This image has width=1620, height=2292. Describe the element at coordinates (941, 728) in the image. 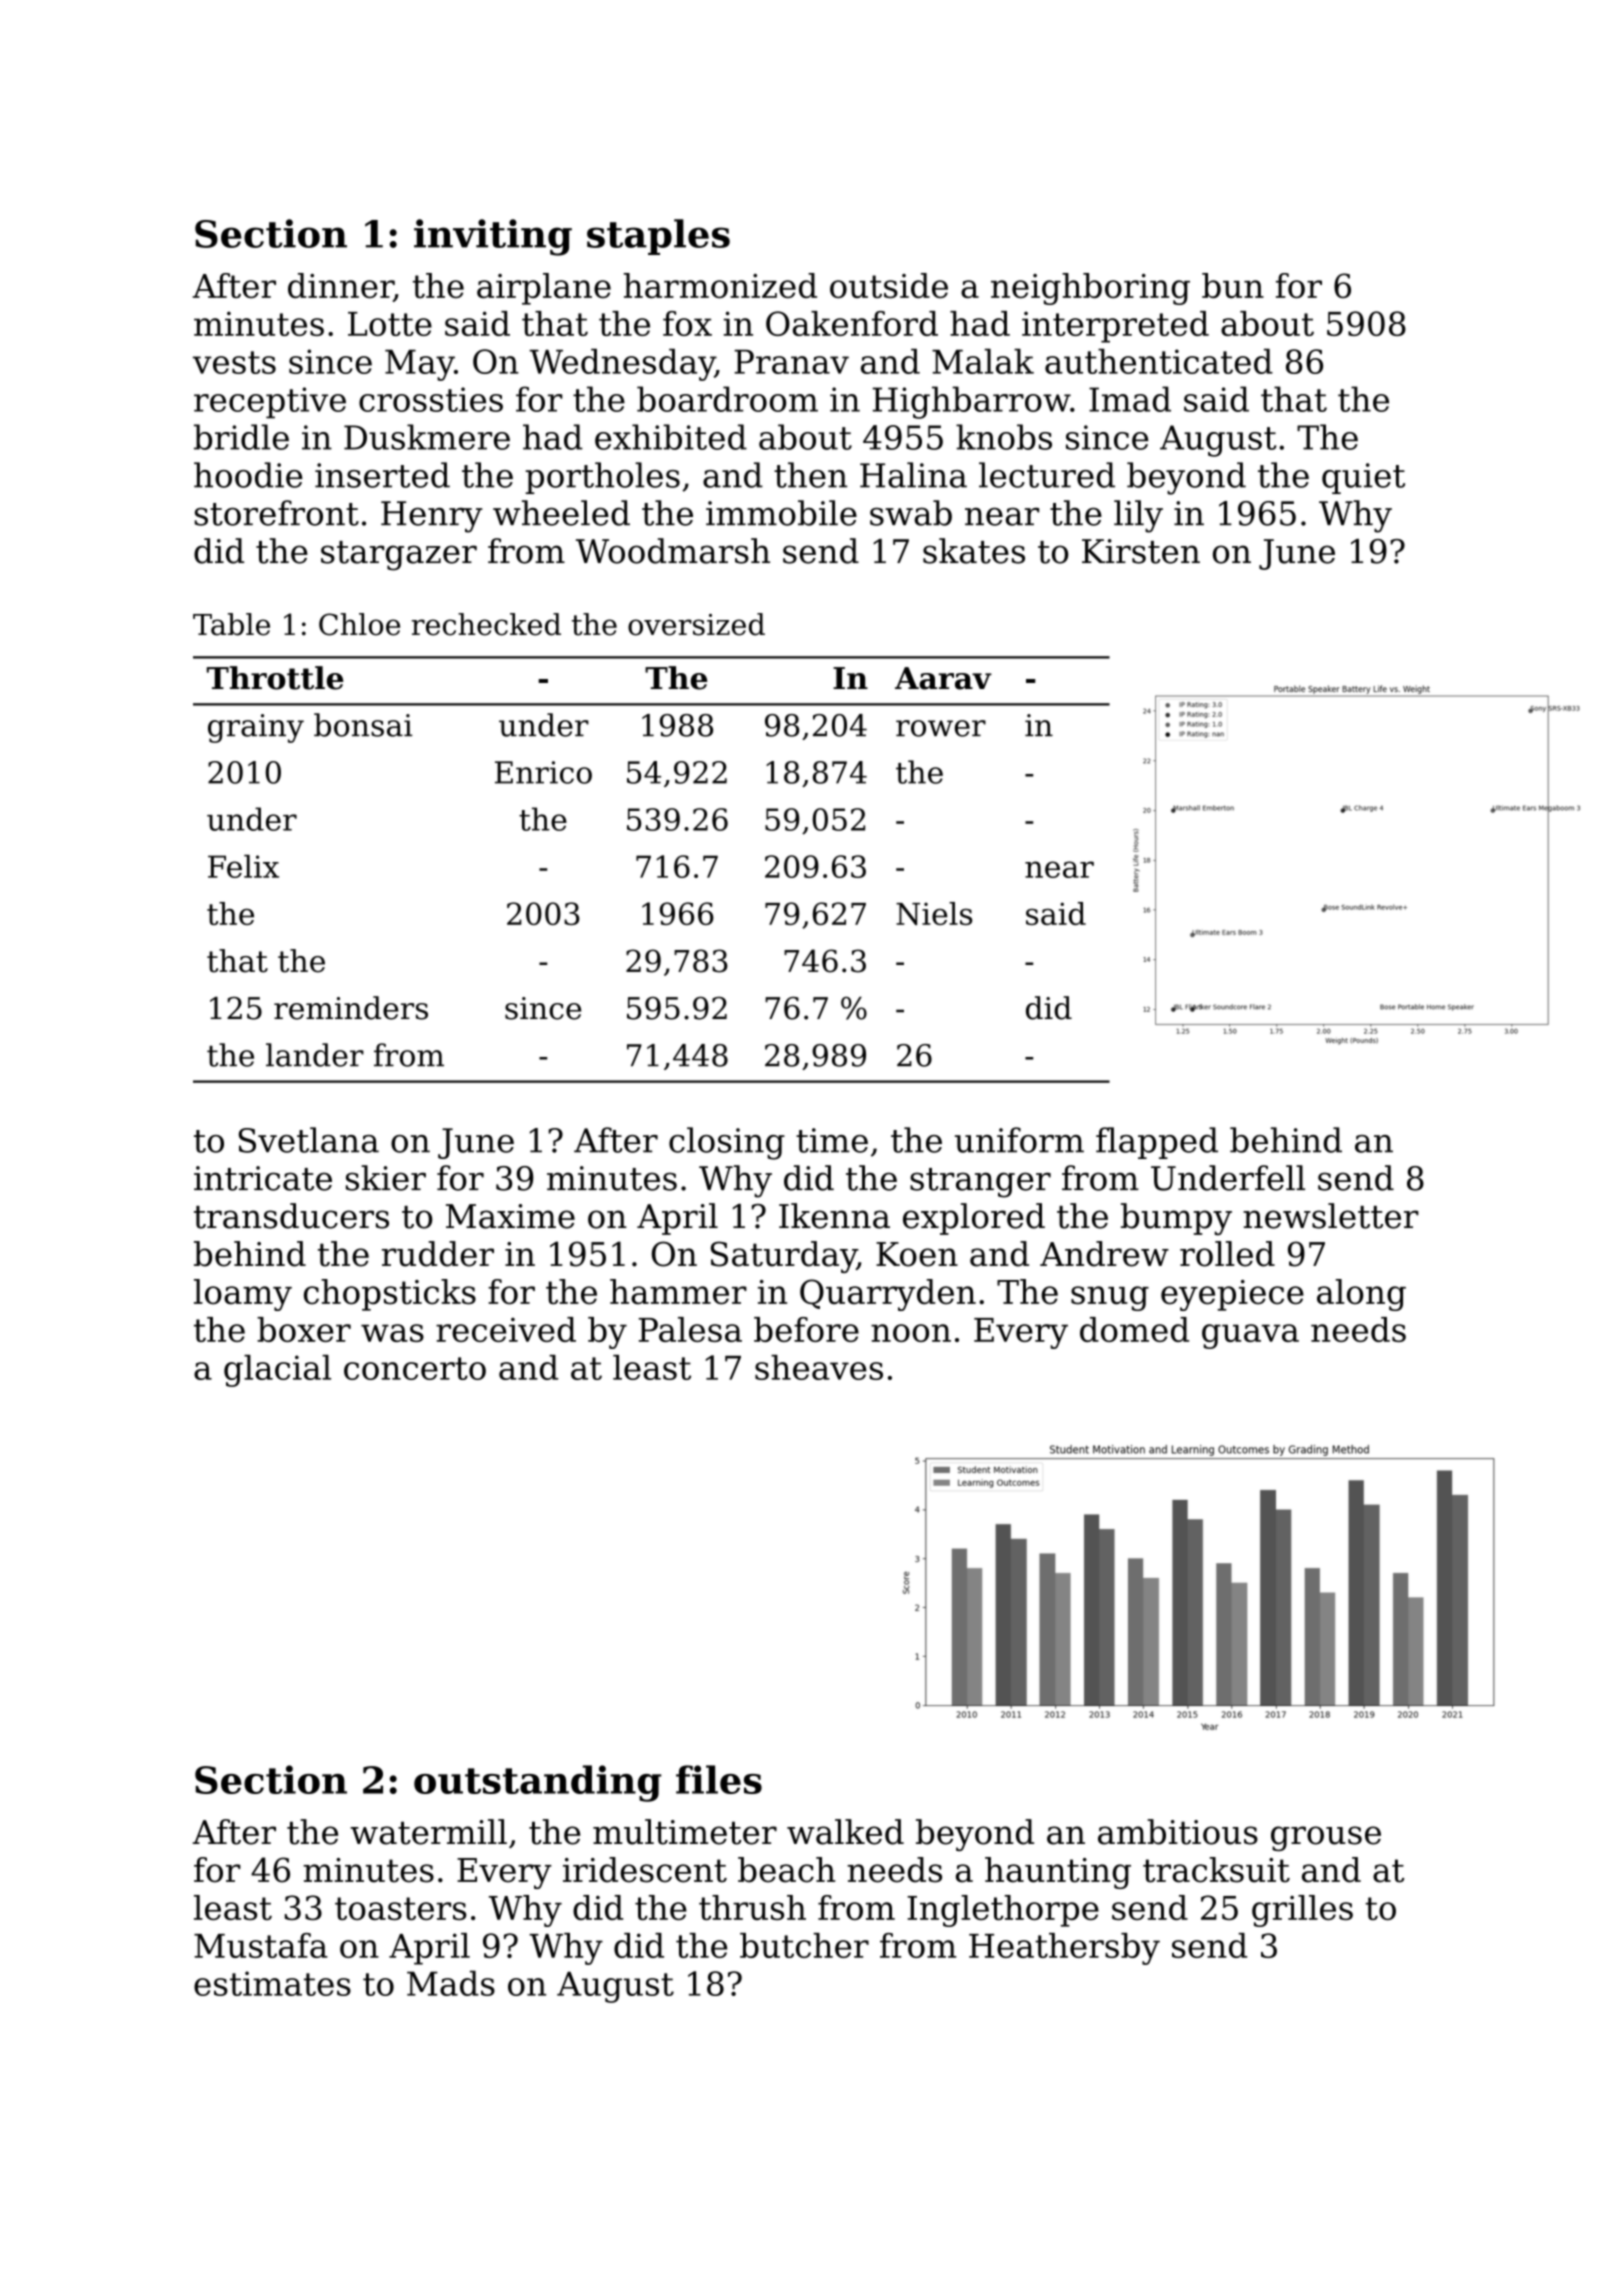

I see `rower` at that location.
